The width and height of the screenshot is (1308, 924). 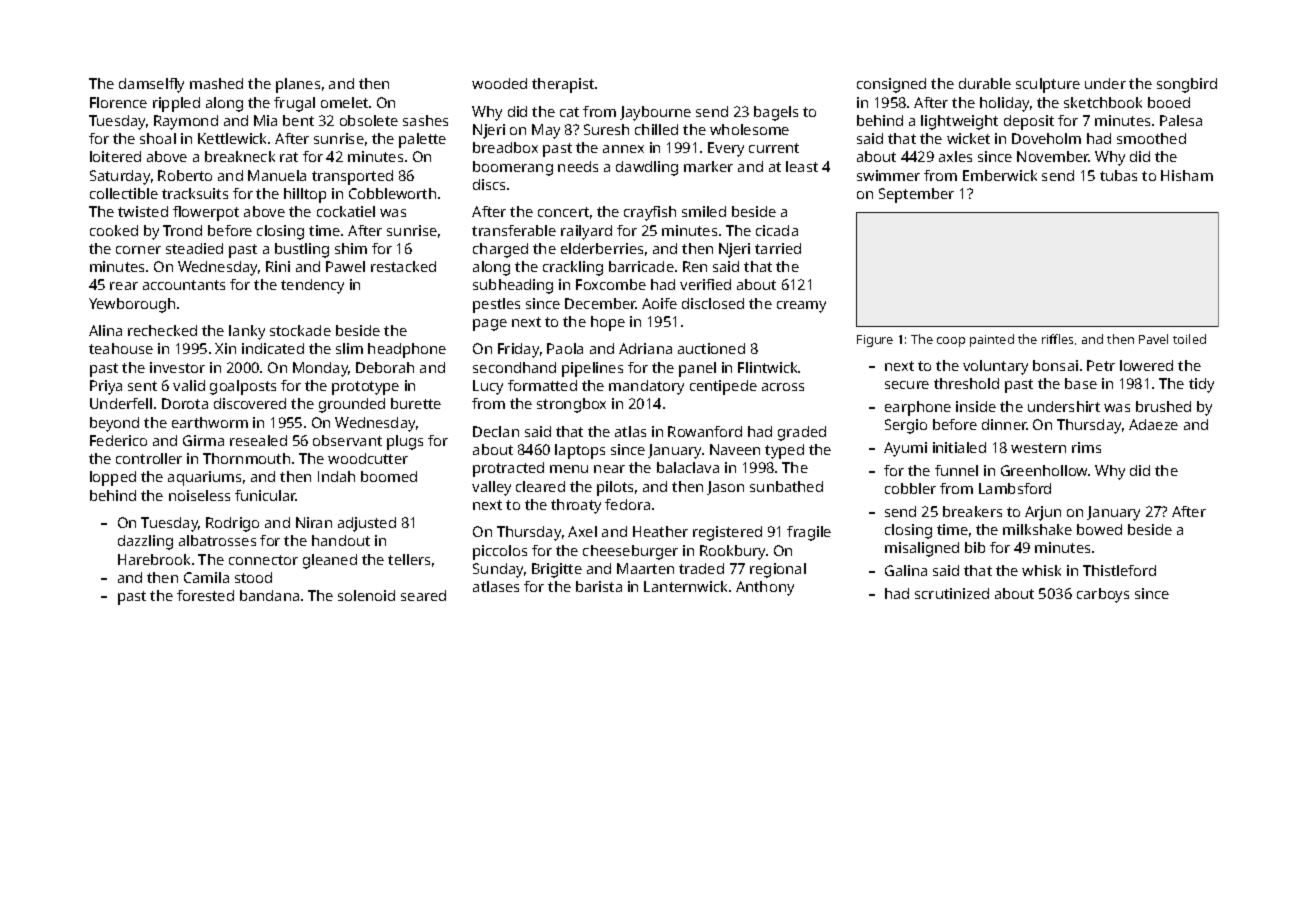 I want to click on scrutinized, so click(x=952, y=593).
